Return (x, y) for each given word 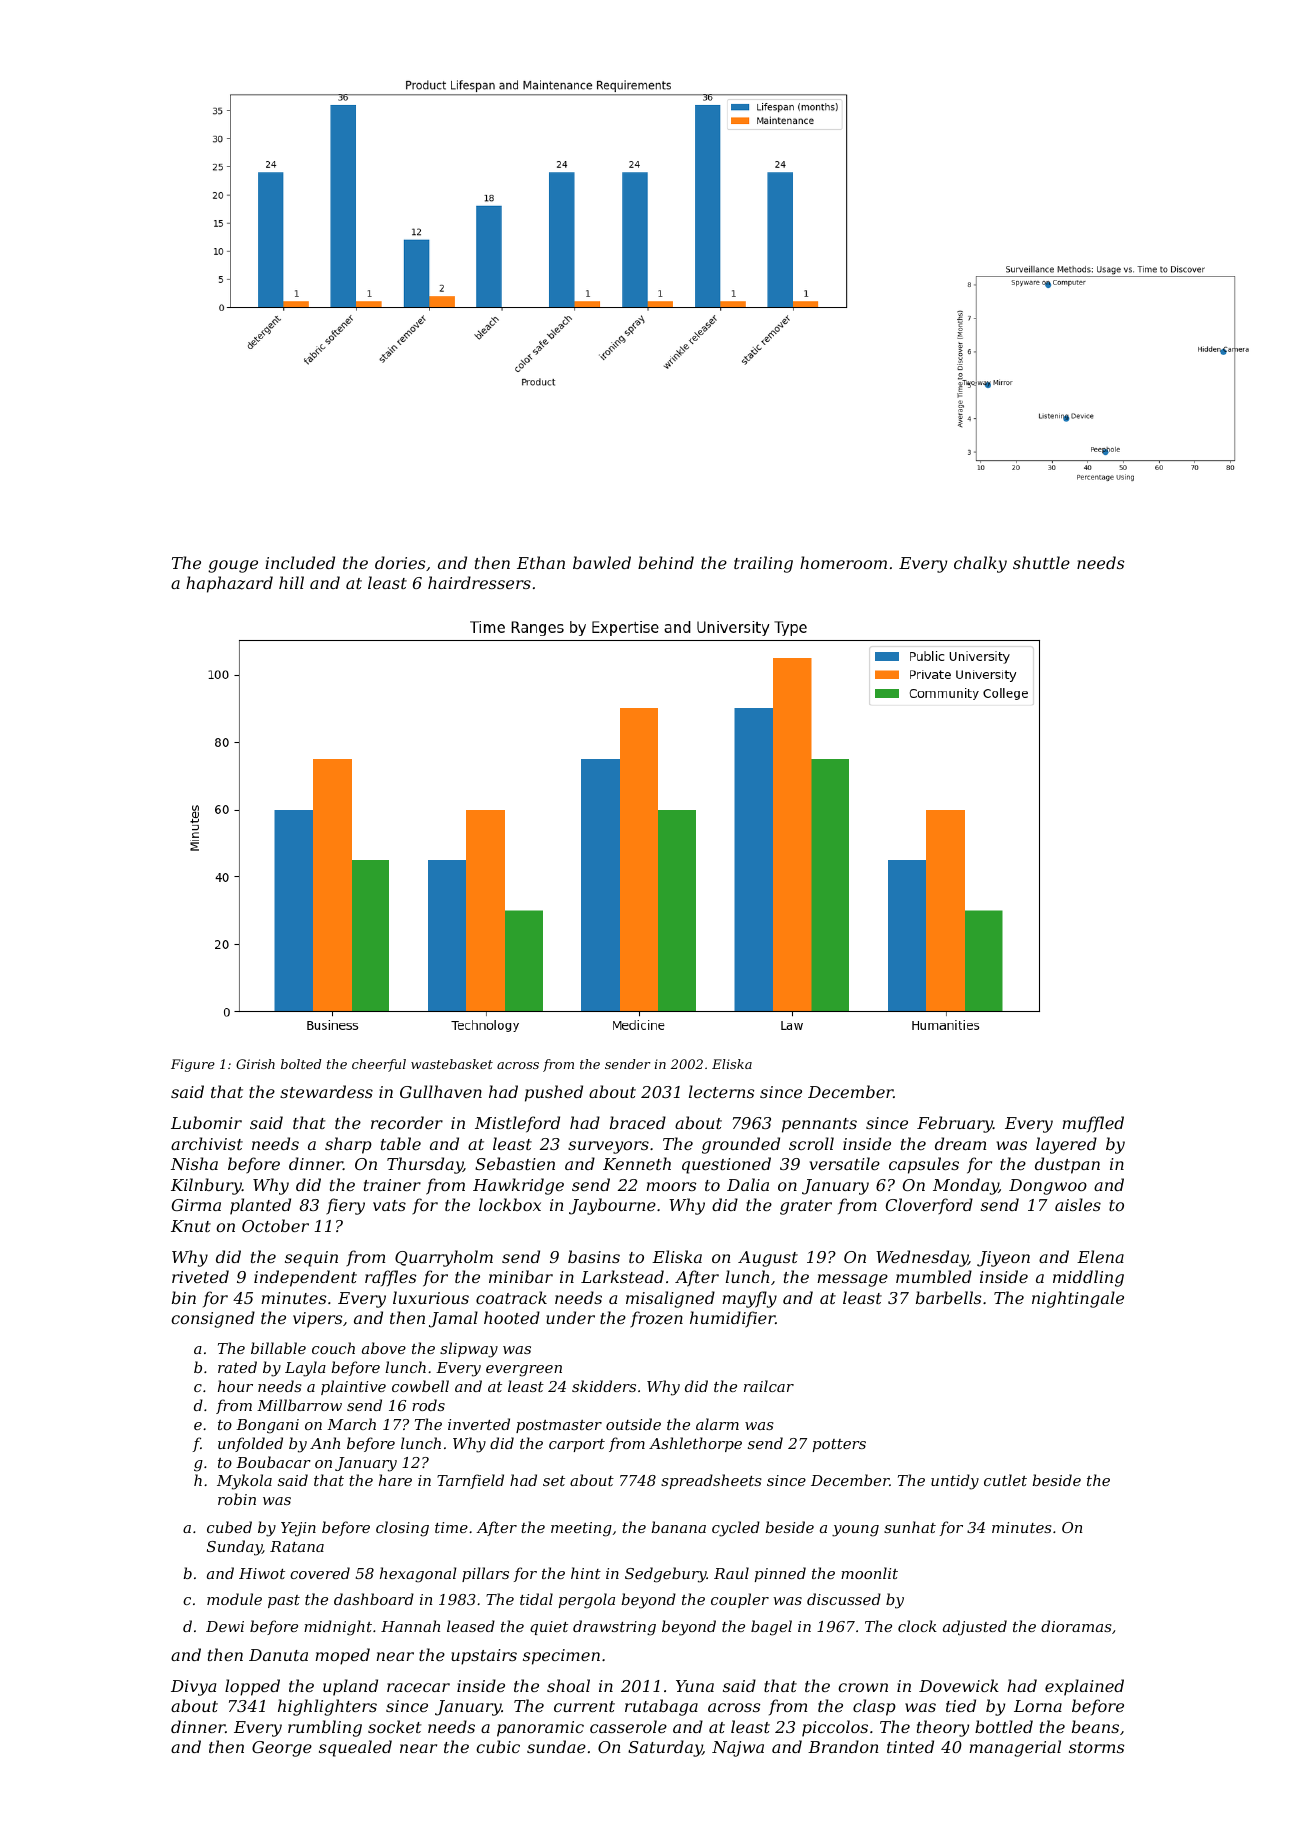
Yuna (695, 1686)
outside (633, 1424)
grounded (741, 1145)
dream (960, 1143)
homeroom (843, 562)
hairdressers (479, 582)
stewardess (326, 1091)
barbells (948, 1297)
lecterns (721, 1091)
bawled (602, 562)
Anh (325, 1443)
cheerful (379, 1065)
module (234, 1599)
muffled (1093, 1124)
